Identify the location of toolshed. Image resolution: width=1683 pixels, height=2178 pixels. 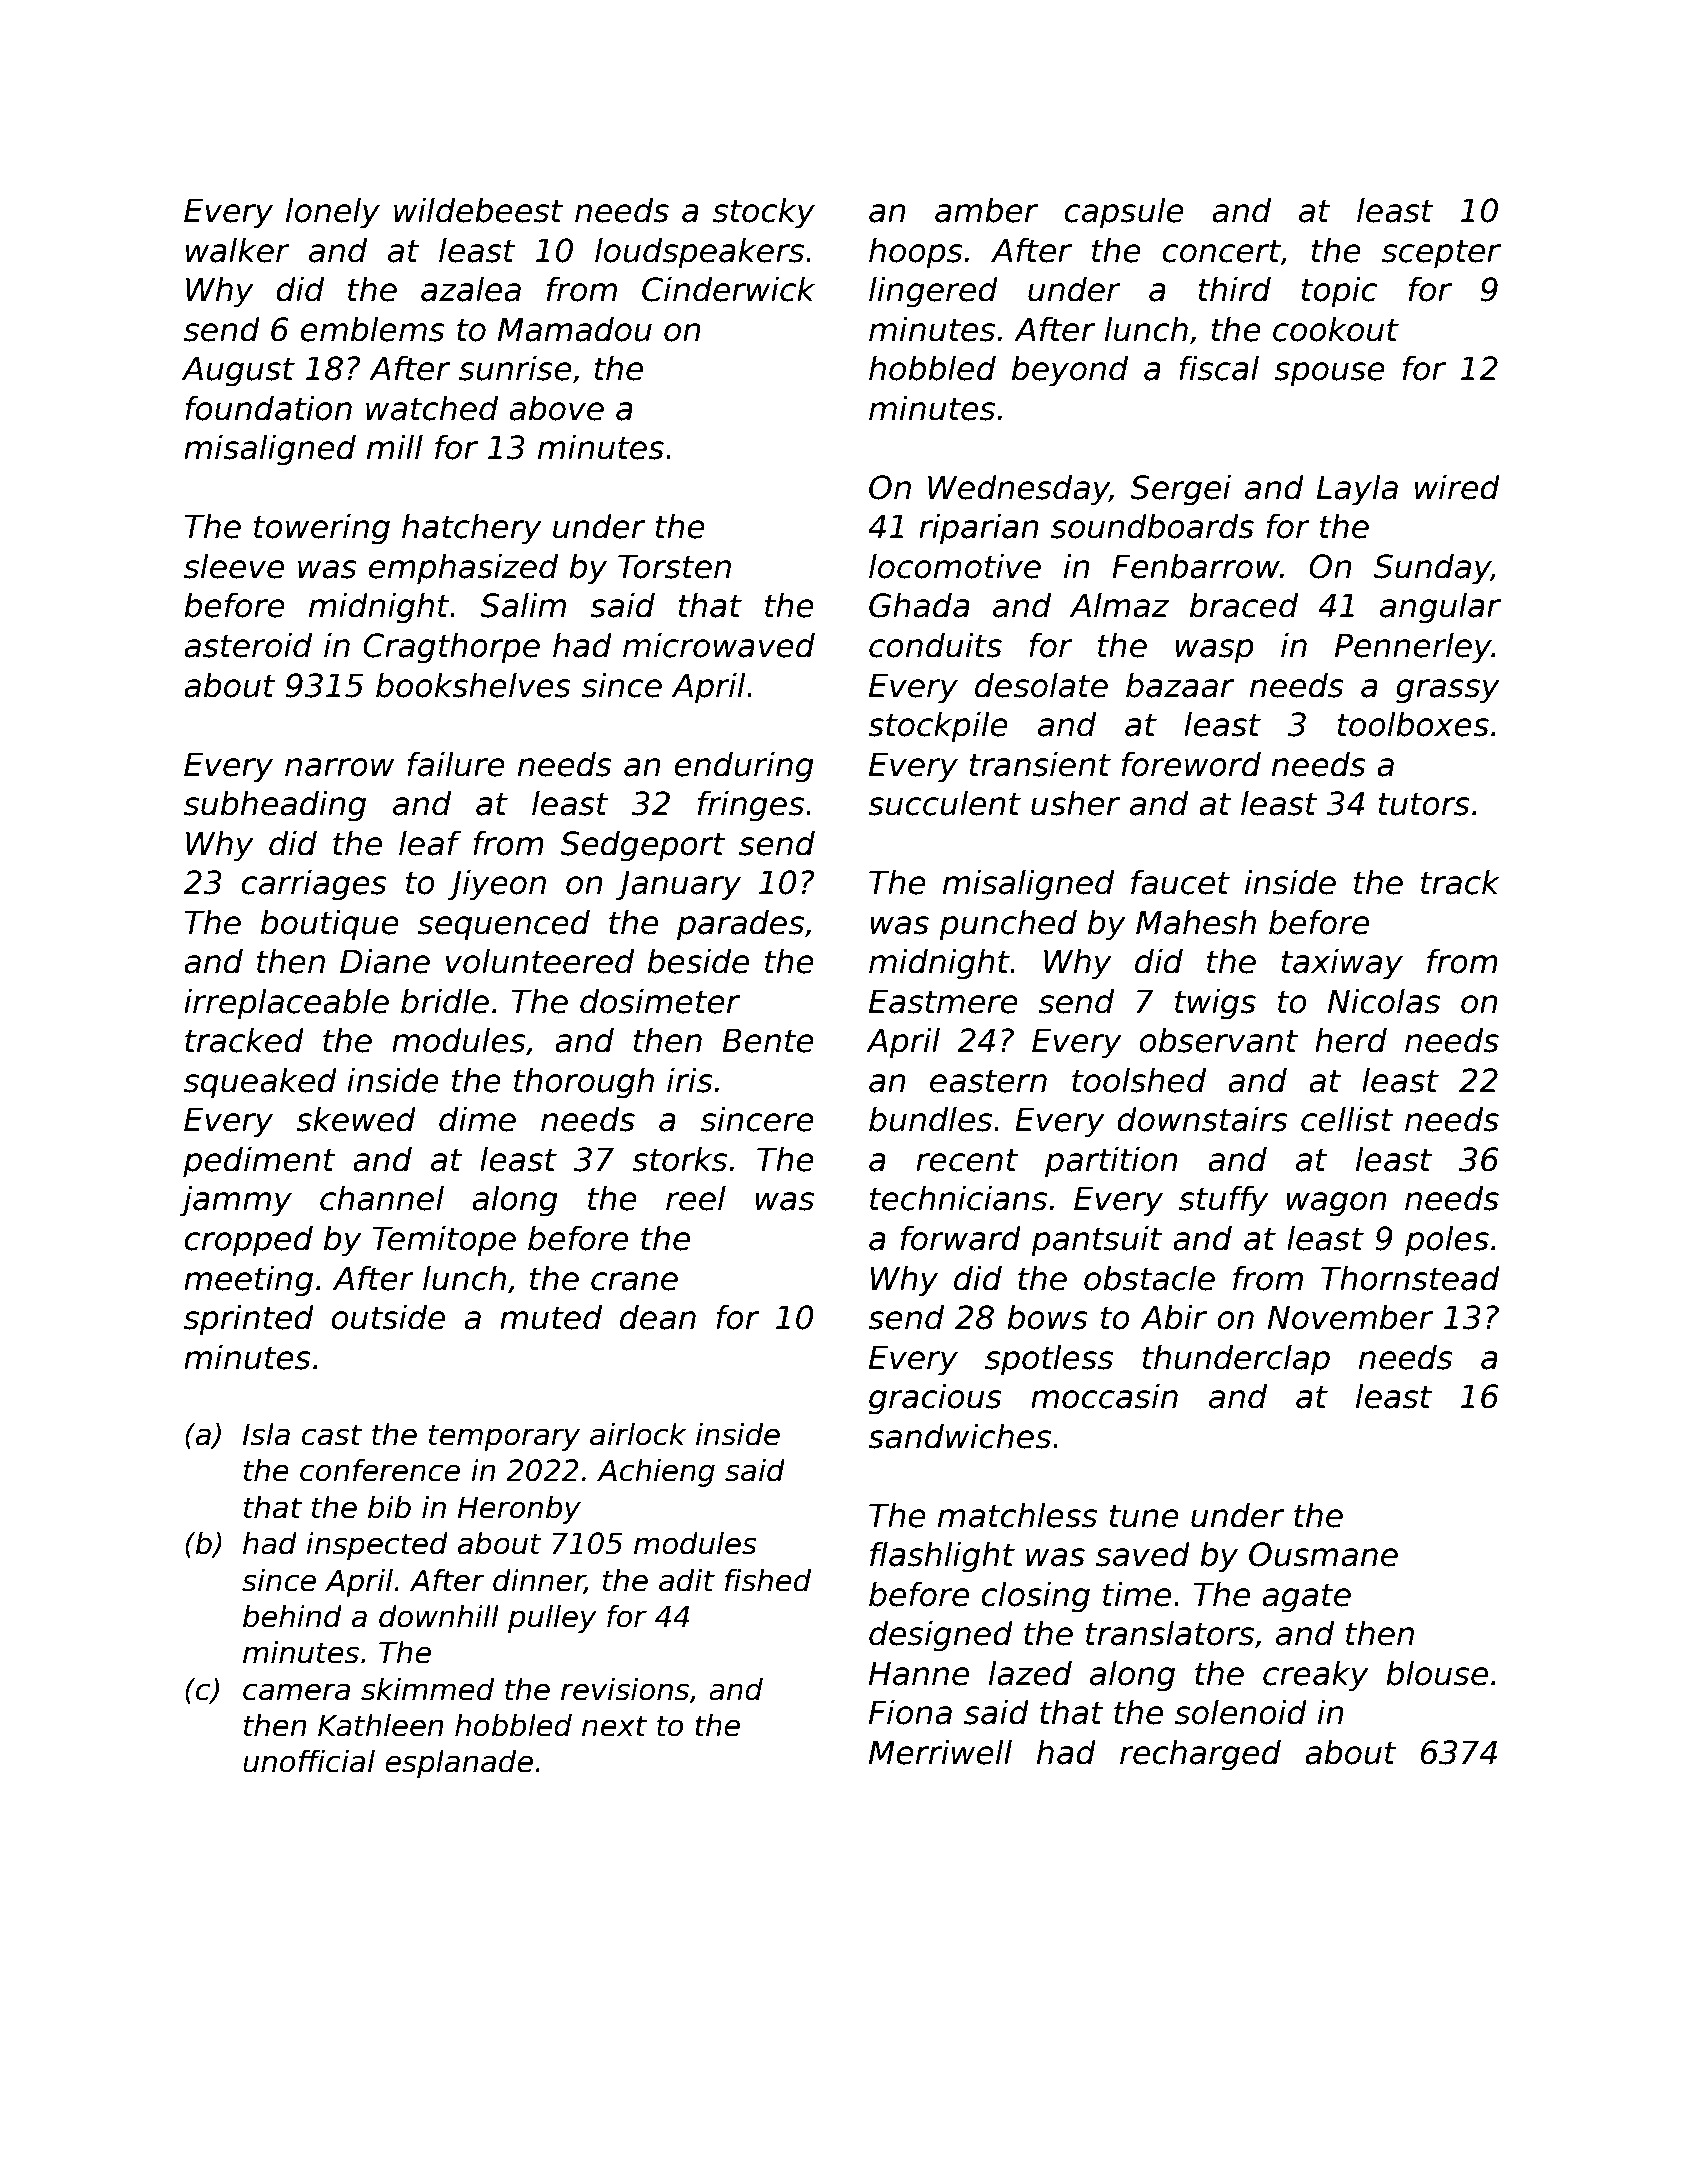
(1139, 1080).
